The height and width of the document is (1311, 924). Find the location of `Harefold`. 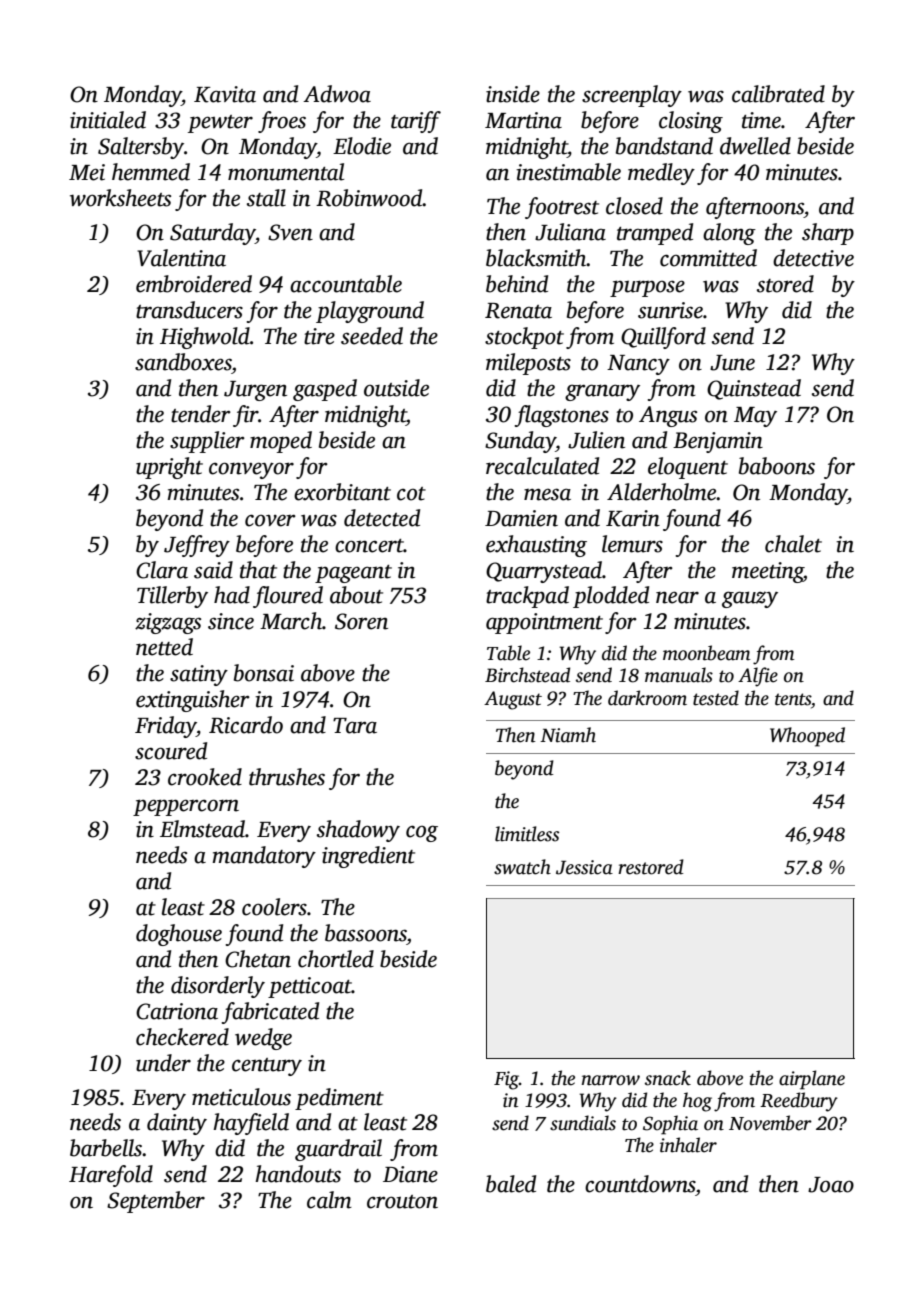

Harefold is located at coordinates (111, 1176).
